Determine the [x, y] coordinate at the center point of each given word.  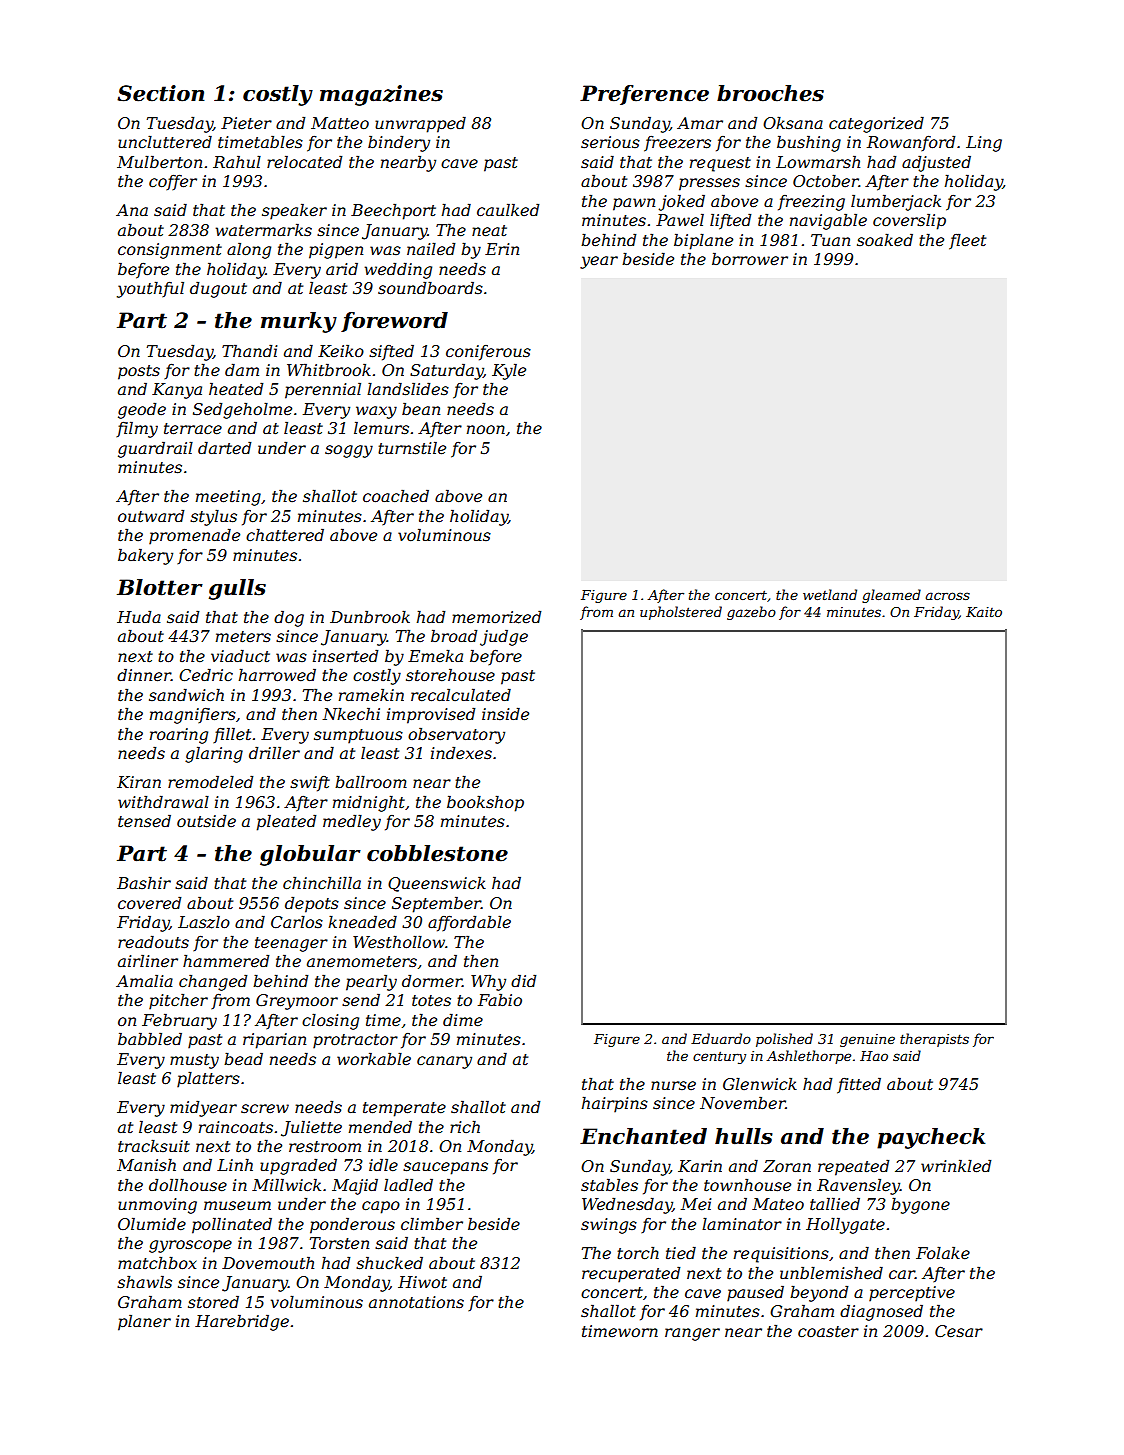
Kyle [509, 371]
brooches [770, 93]
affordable [469, 923]
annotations [416, 1302]
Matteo [340, 123]
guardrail [155, 449]
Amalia [144, 980]
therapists [934, 1040]
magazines [381, 95]
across [948, 596]
